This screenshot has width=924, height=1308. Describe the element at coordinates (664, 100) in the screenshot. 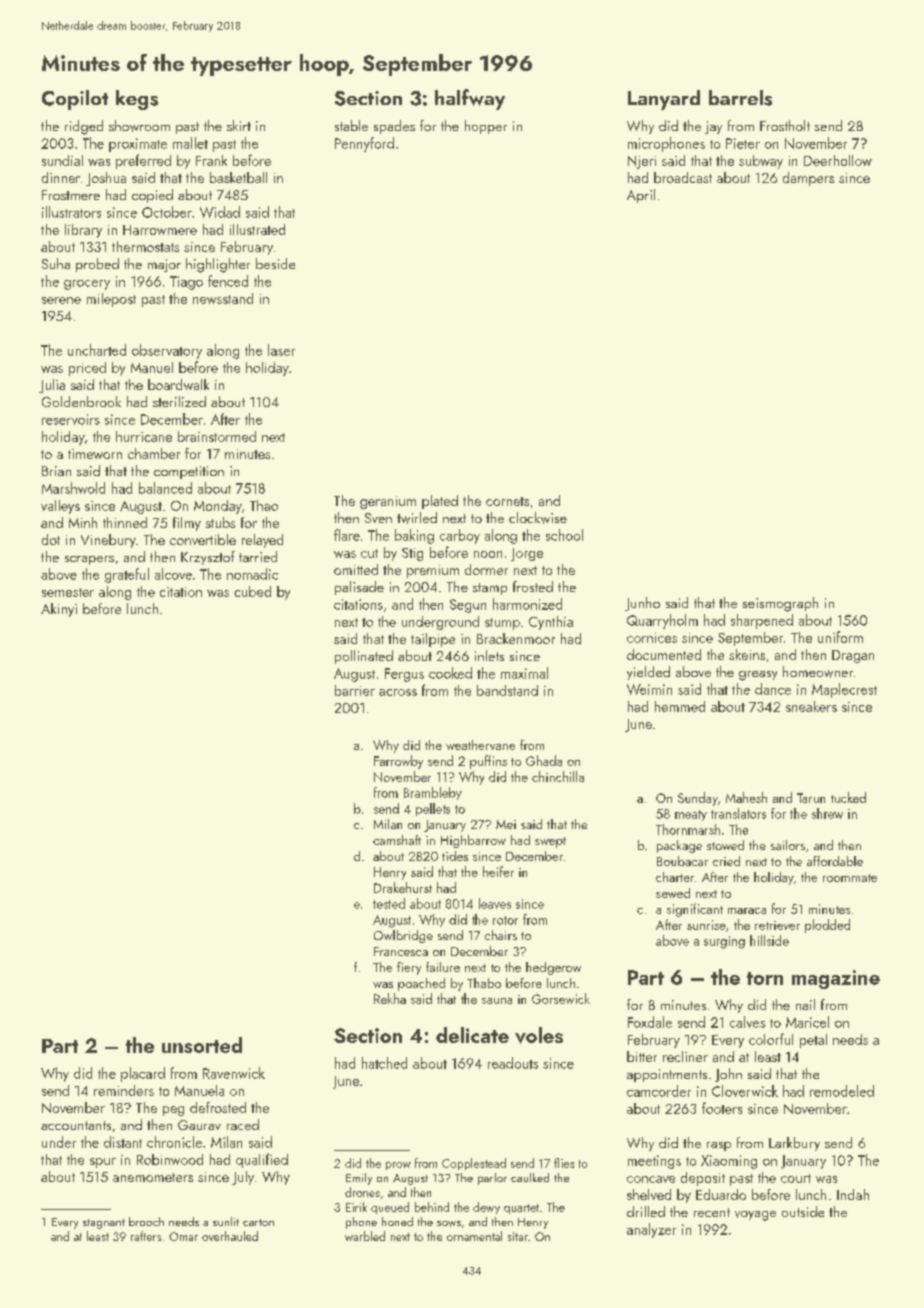

I see `Lanyard` at that location.
